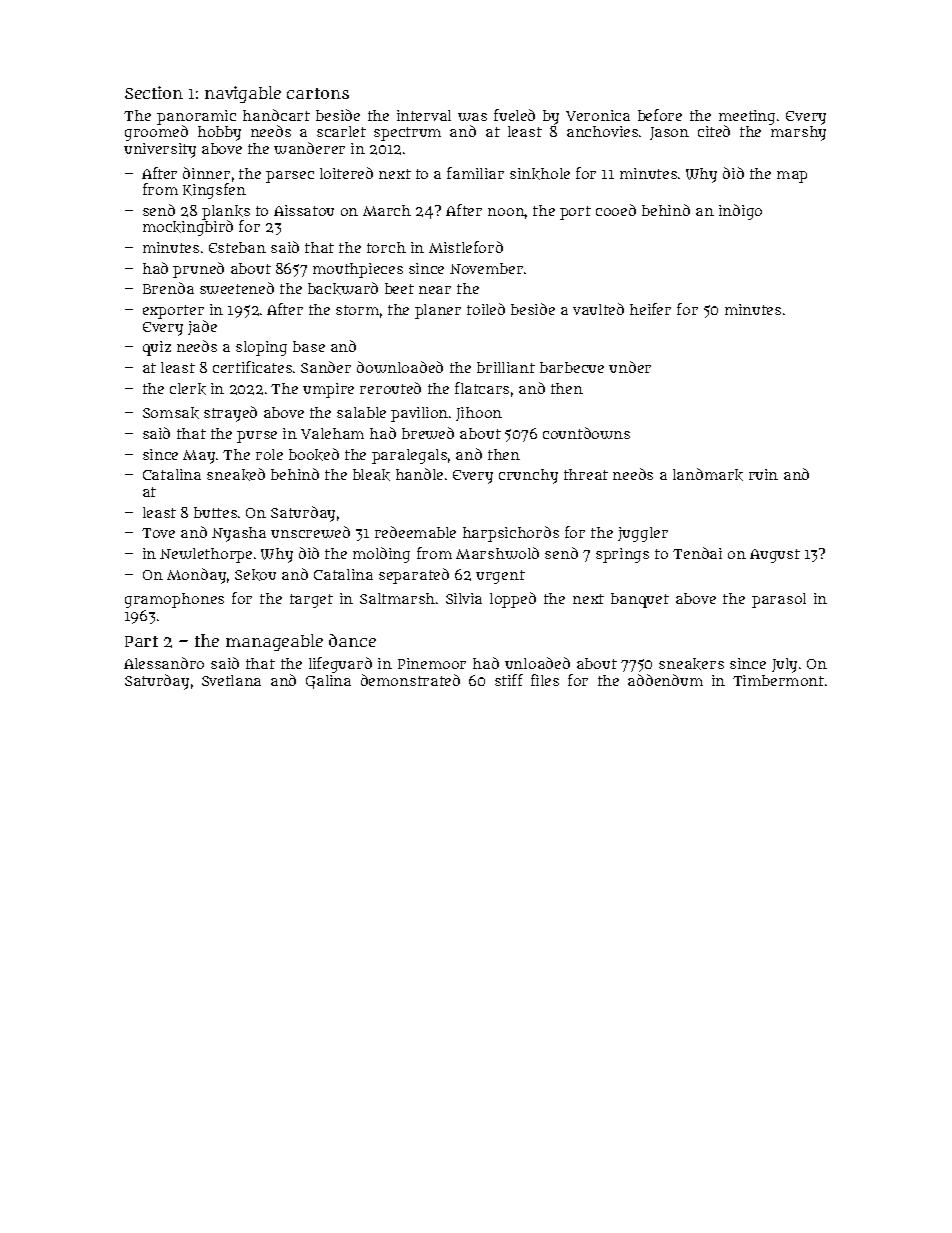 The height and width of the page is (1233, 952). What do you see at coordinates (643, 534) in the page?
I see `juggler` at bounding box center [643, 534].
